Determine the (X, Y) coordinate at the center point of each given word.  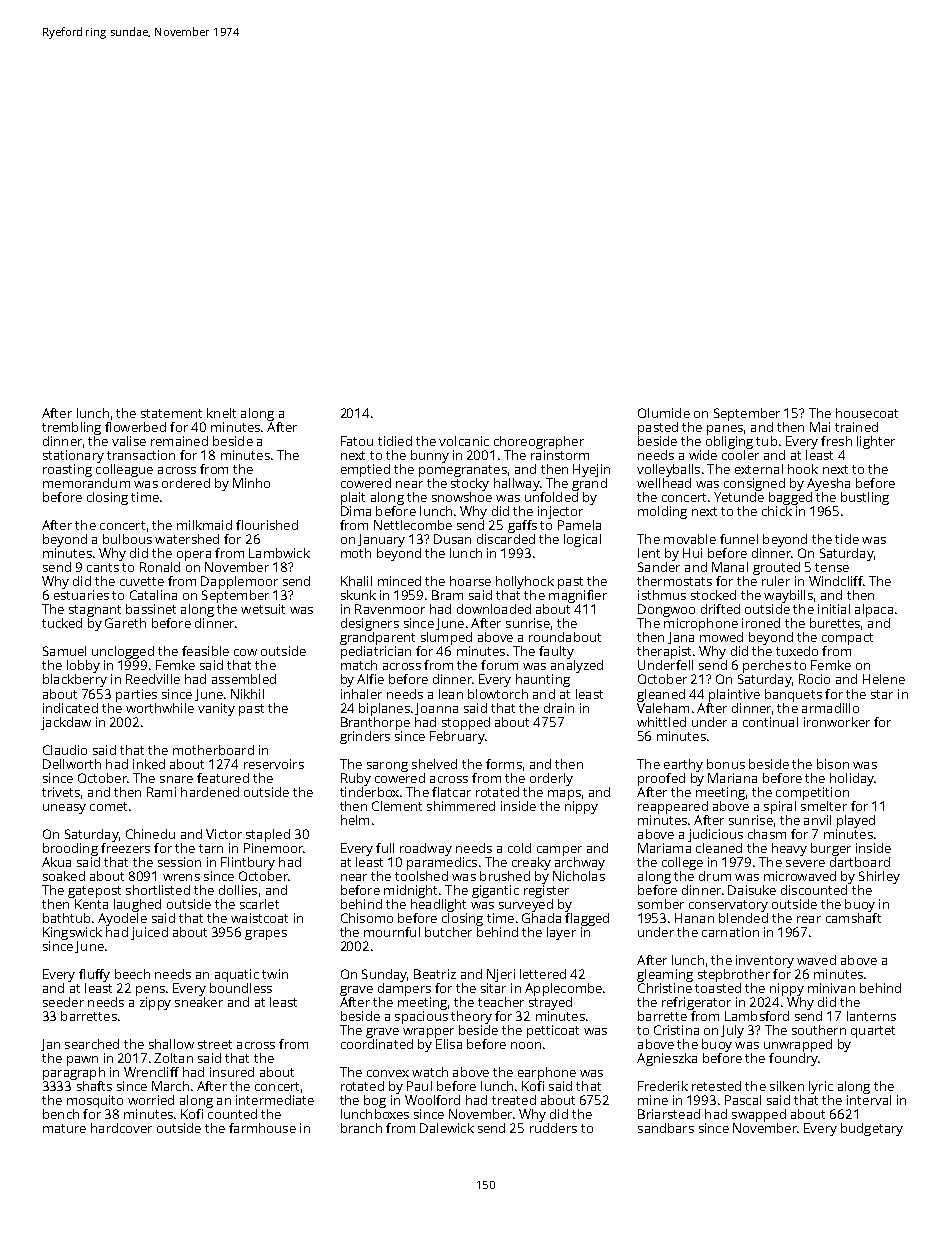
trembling (71, 428)
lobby (83, 666)
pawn (82, 1061)
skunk (358, 595)
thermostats (674, 581)
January (381, 540)
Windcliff (836, 581)
